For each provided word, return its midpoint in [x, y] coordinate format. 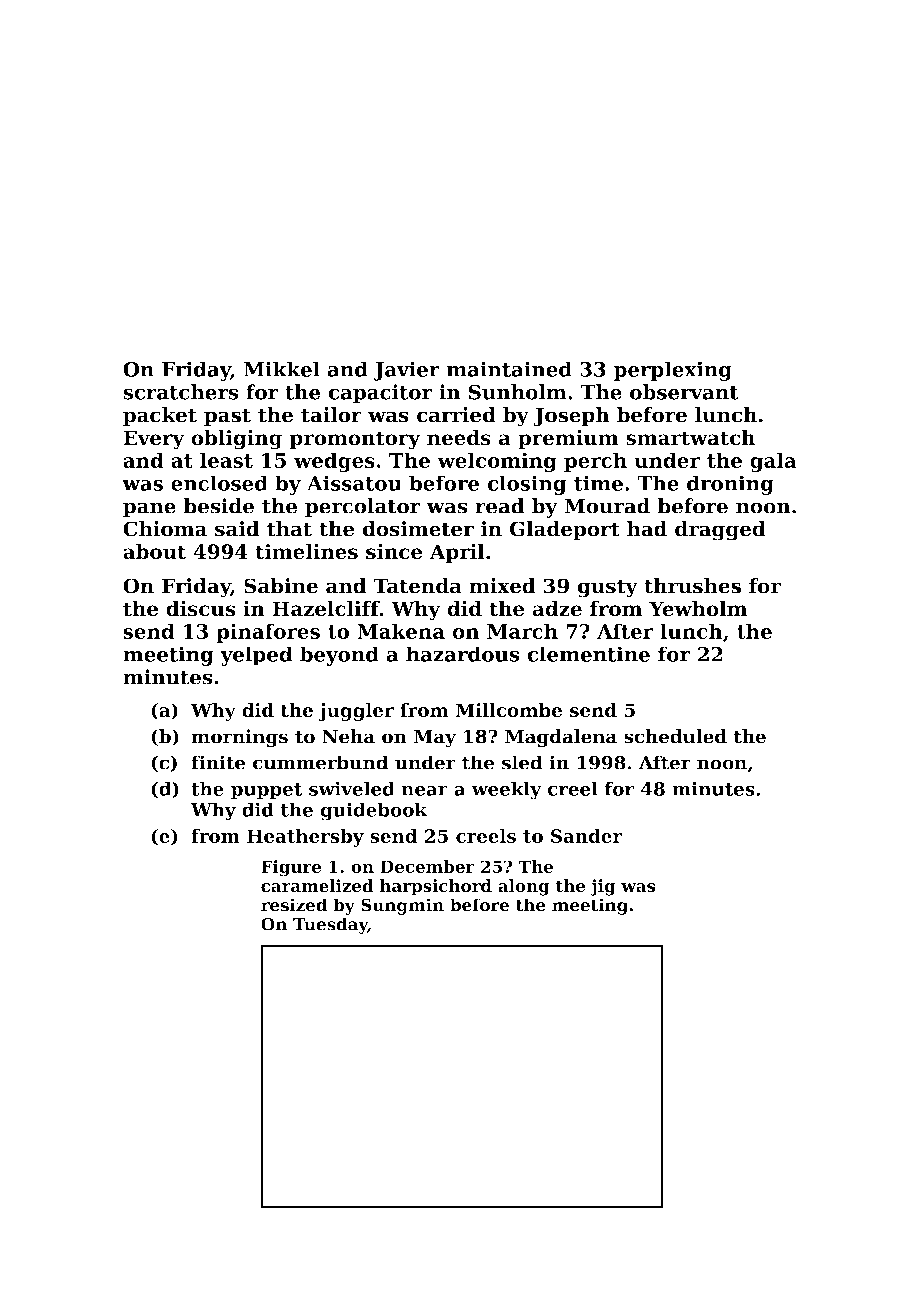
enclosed [219, 483]
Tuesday [330, 925]
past [227, 417]
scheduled [675, 736]
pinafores [268, 633]
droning [730, 485]
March [522, 631]
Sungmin [402, 906]
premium [568, 439]
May [435, 738]
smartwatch [690, 438]
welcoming [497, 462]
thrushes [692, 586]
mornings [239, 738]
